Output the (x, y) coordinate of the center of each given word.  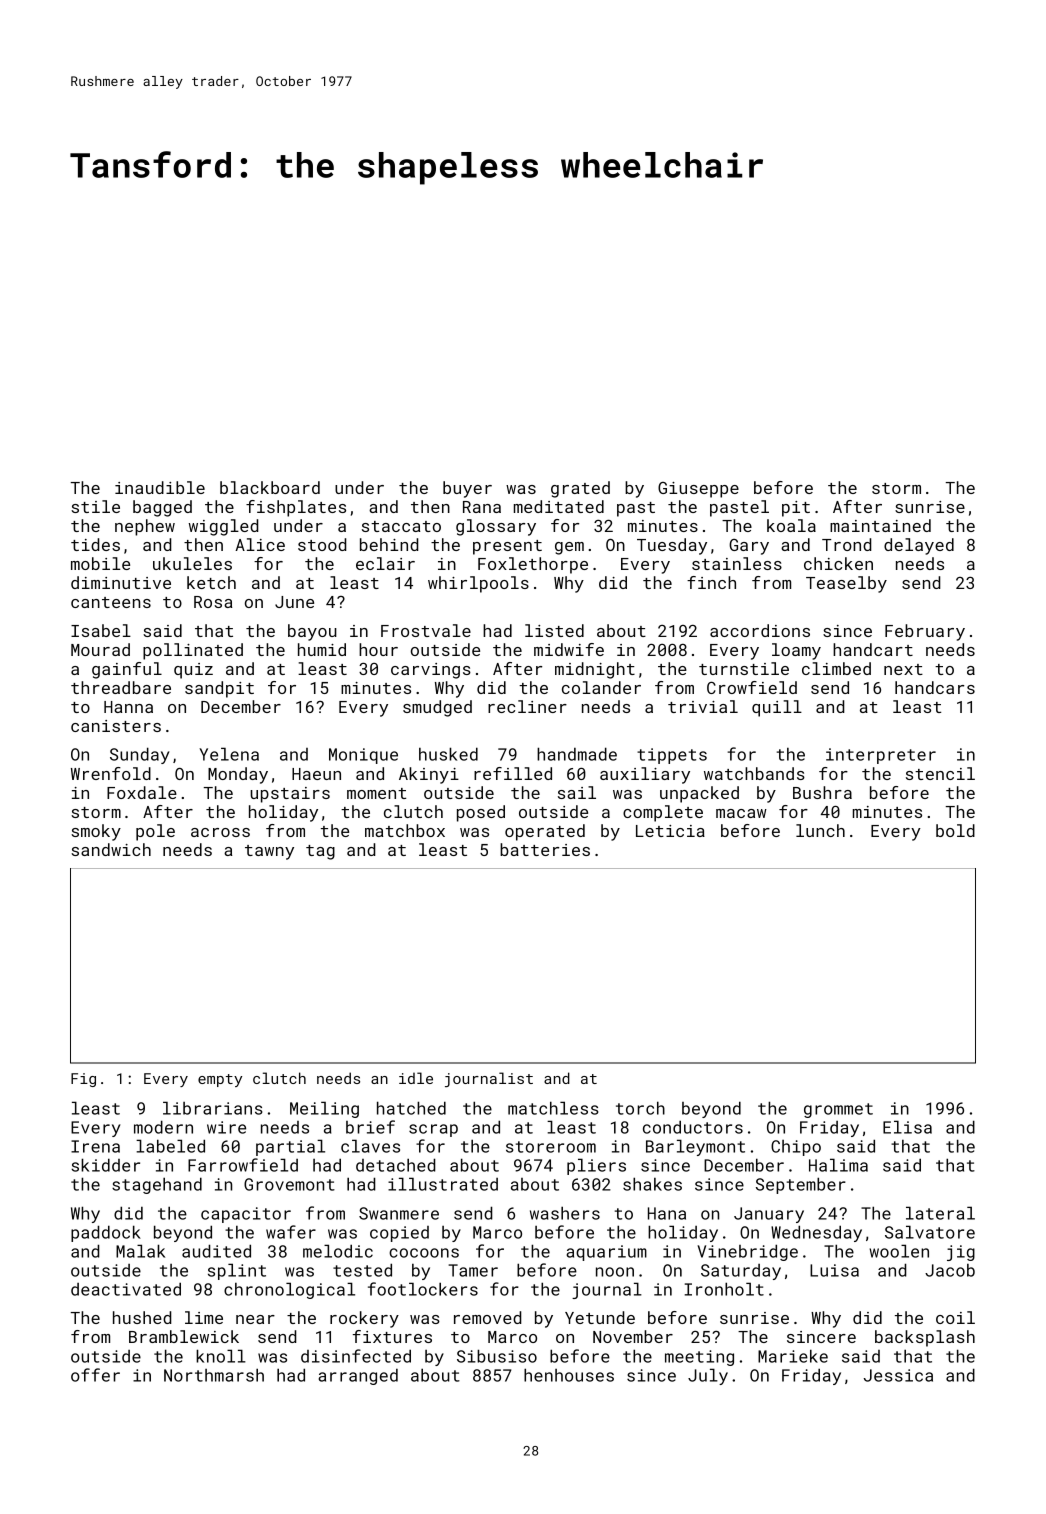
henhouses (569, 1375)
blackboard (270, 487)
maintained (880, 525)
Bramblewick (184, 1336)
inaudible (160, 487)
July (708, 1376)
